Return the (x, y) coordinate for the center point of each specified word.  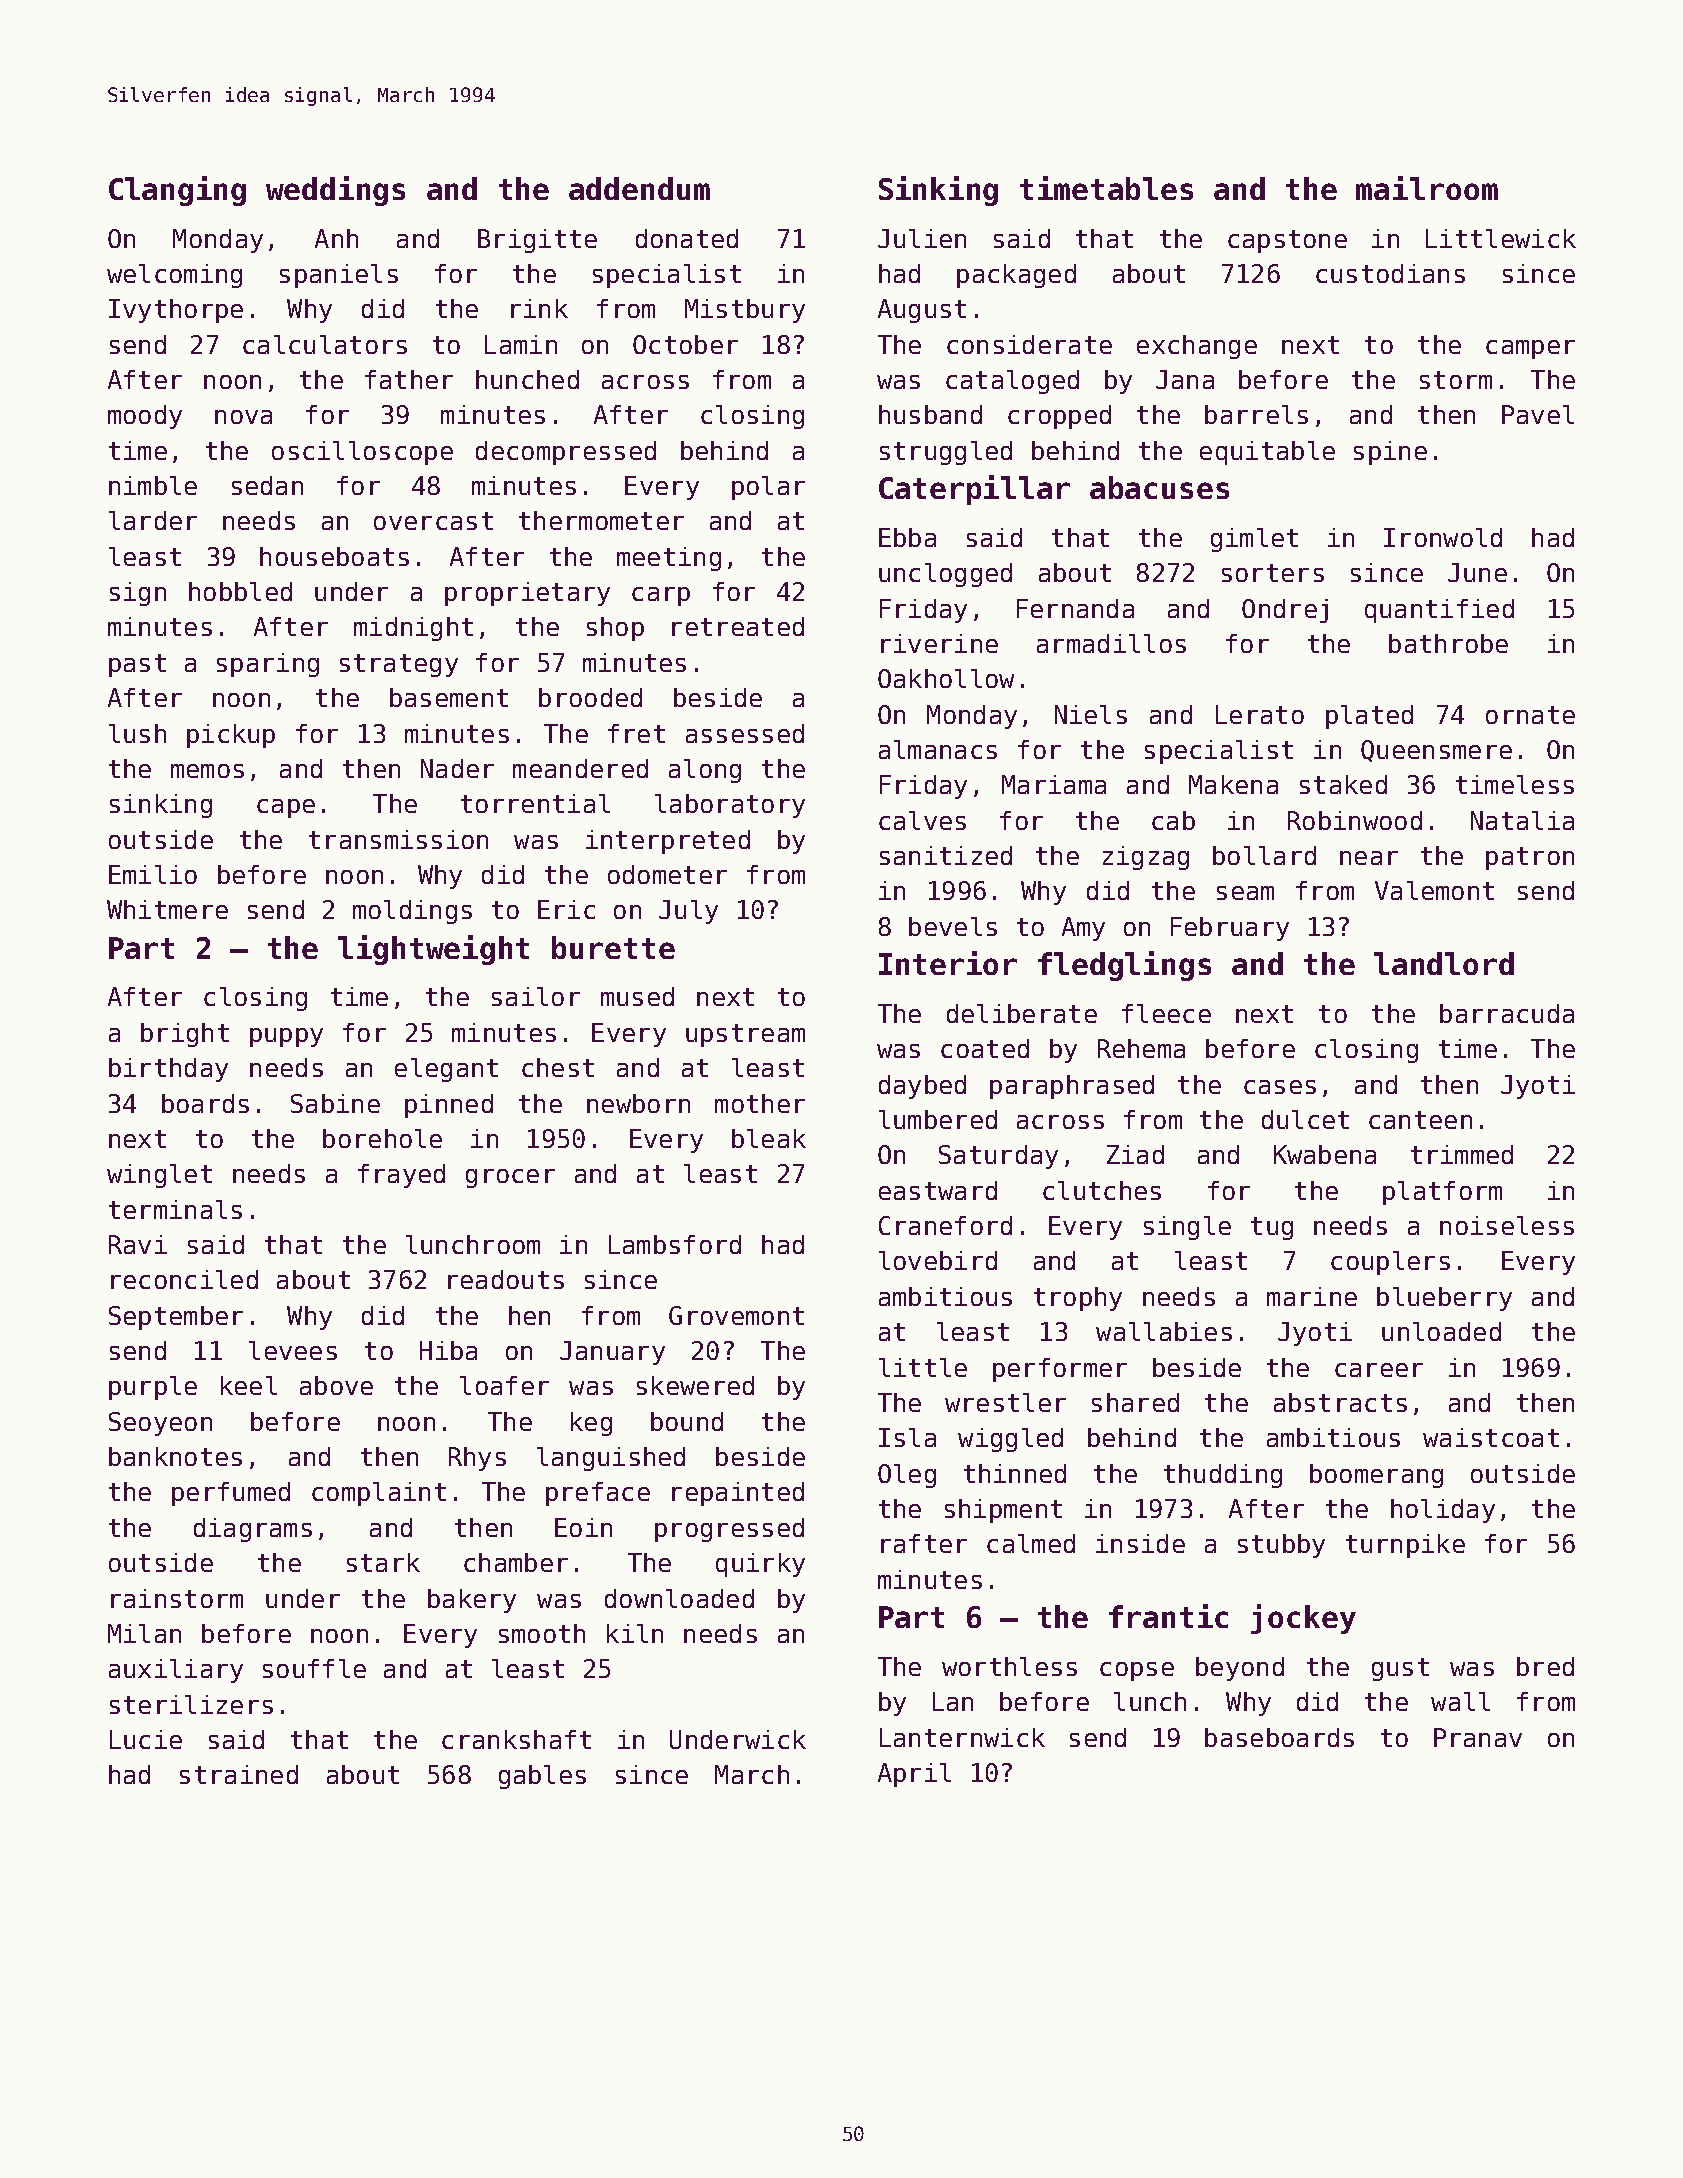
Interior (948, 963)
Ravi (138, 1244)
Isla (907, 1437)
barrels (1256, 414)
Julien (922, 238)
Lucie (146, 1739)
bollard (1264, 855)
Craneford (945, 1225)
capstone (1287, 241)
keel (249, 1385)
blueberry (1444, 1299)
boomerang (1376, 1476)
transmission (398, 839)
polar (768, 488)
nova (243, 417)
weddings (335, 191)
